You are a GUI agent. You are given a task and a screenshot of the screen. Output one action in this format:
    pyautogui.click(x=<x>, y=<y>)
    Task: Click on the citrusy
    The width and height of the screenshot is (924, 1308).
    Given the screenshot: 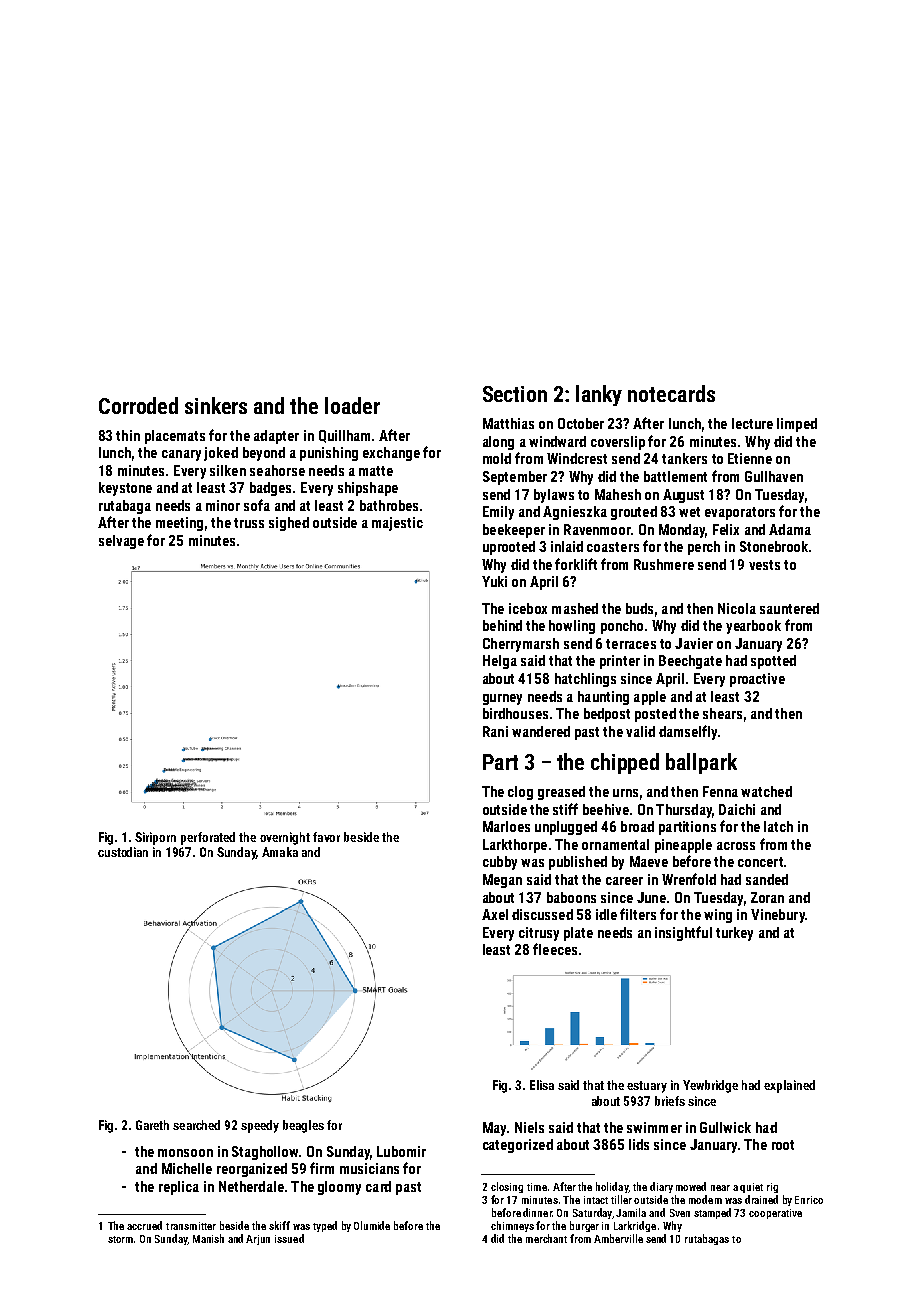 What is the action you would take?
    pyautogui.click(x=539, y=934)
